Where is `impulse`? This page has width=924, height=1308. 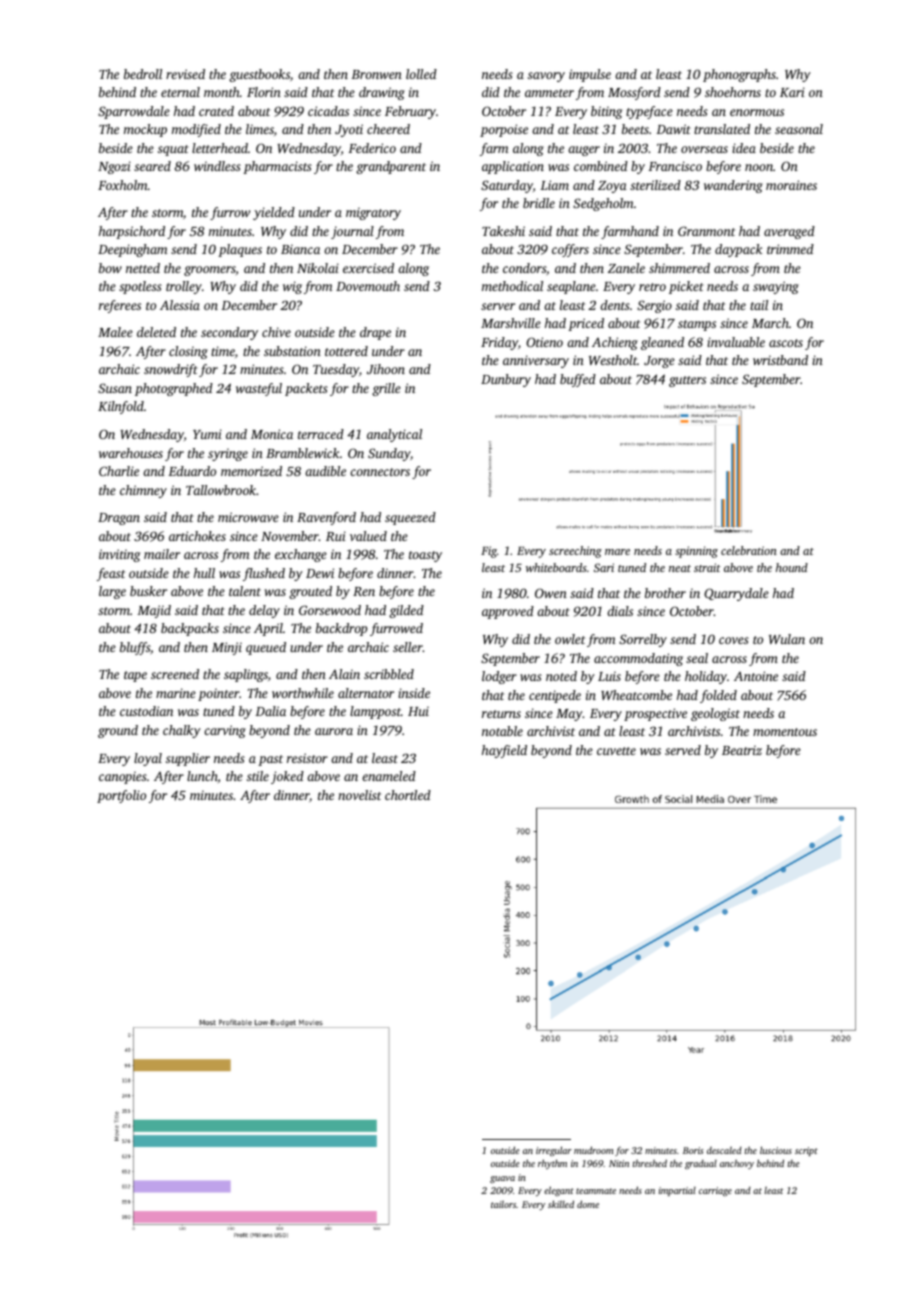
impulse is located at coordinates (590, 75).
